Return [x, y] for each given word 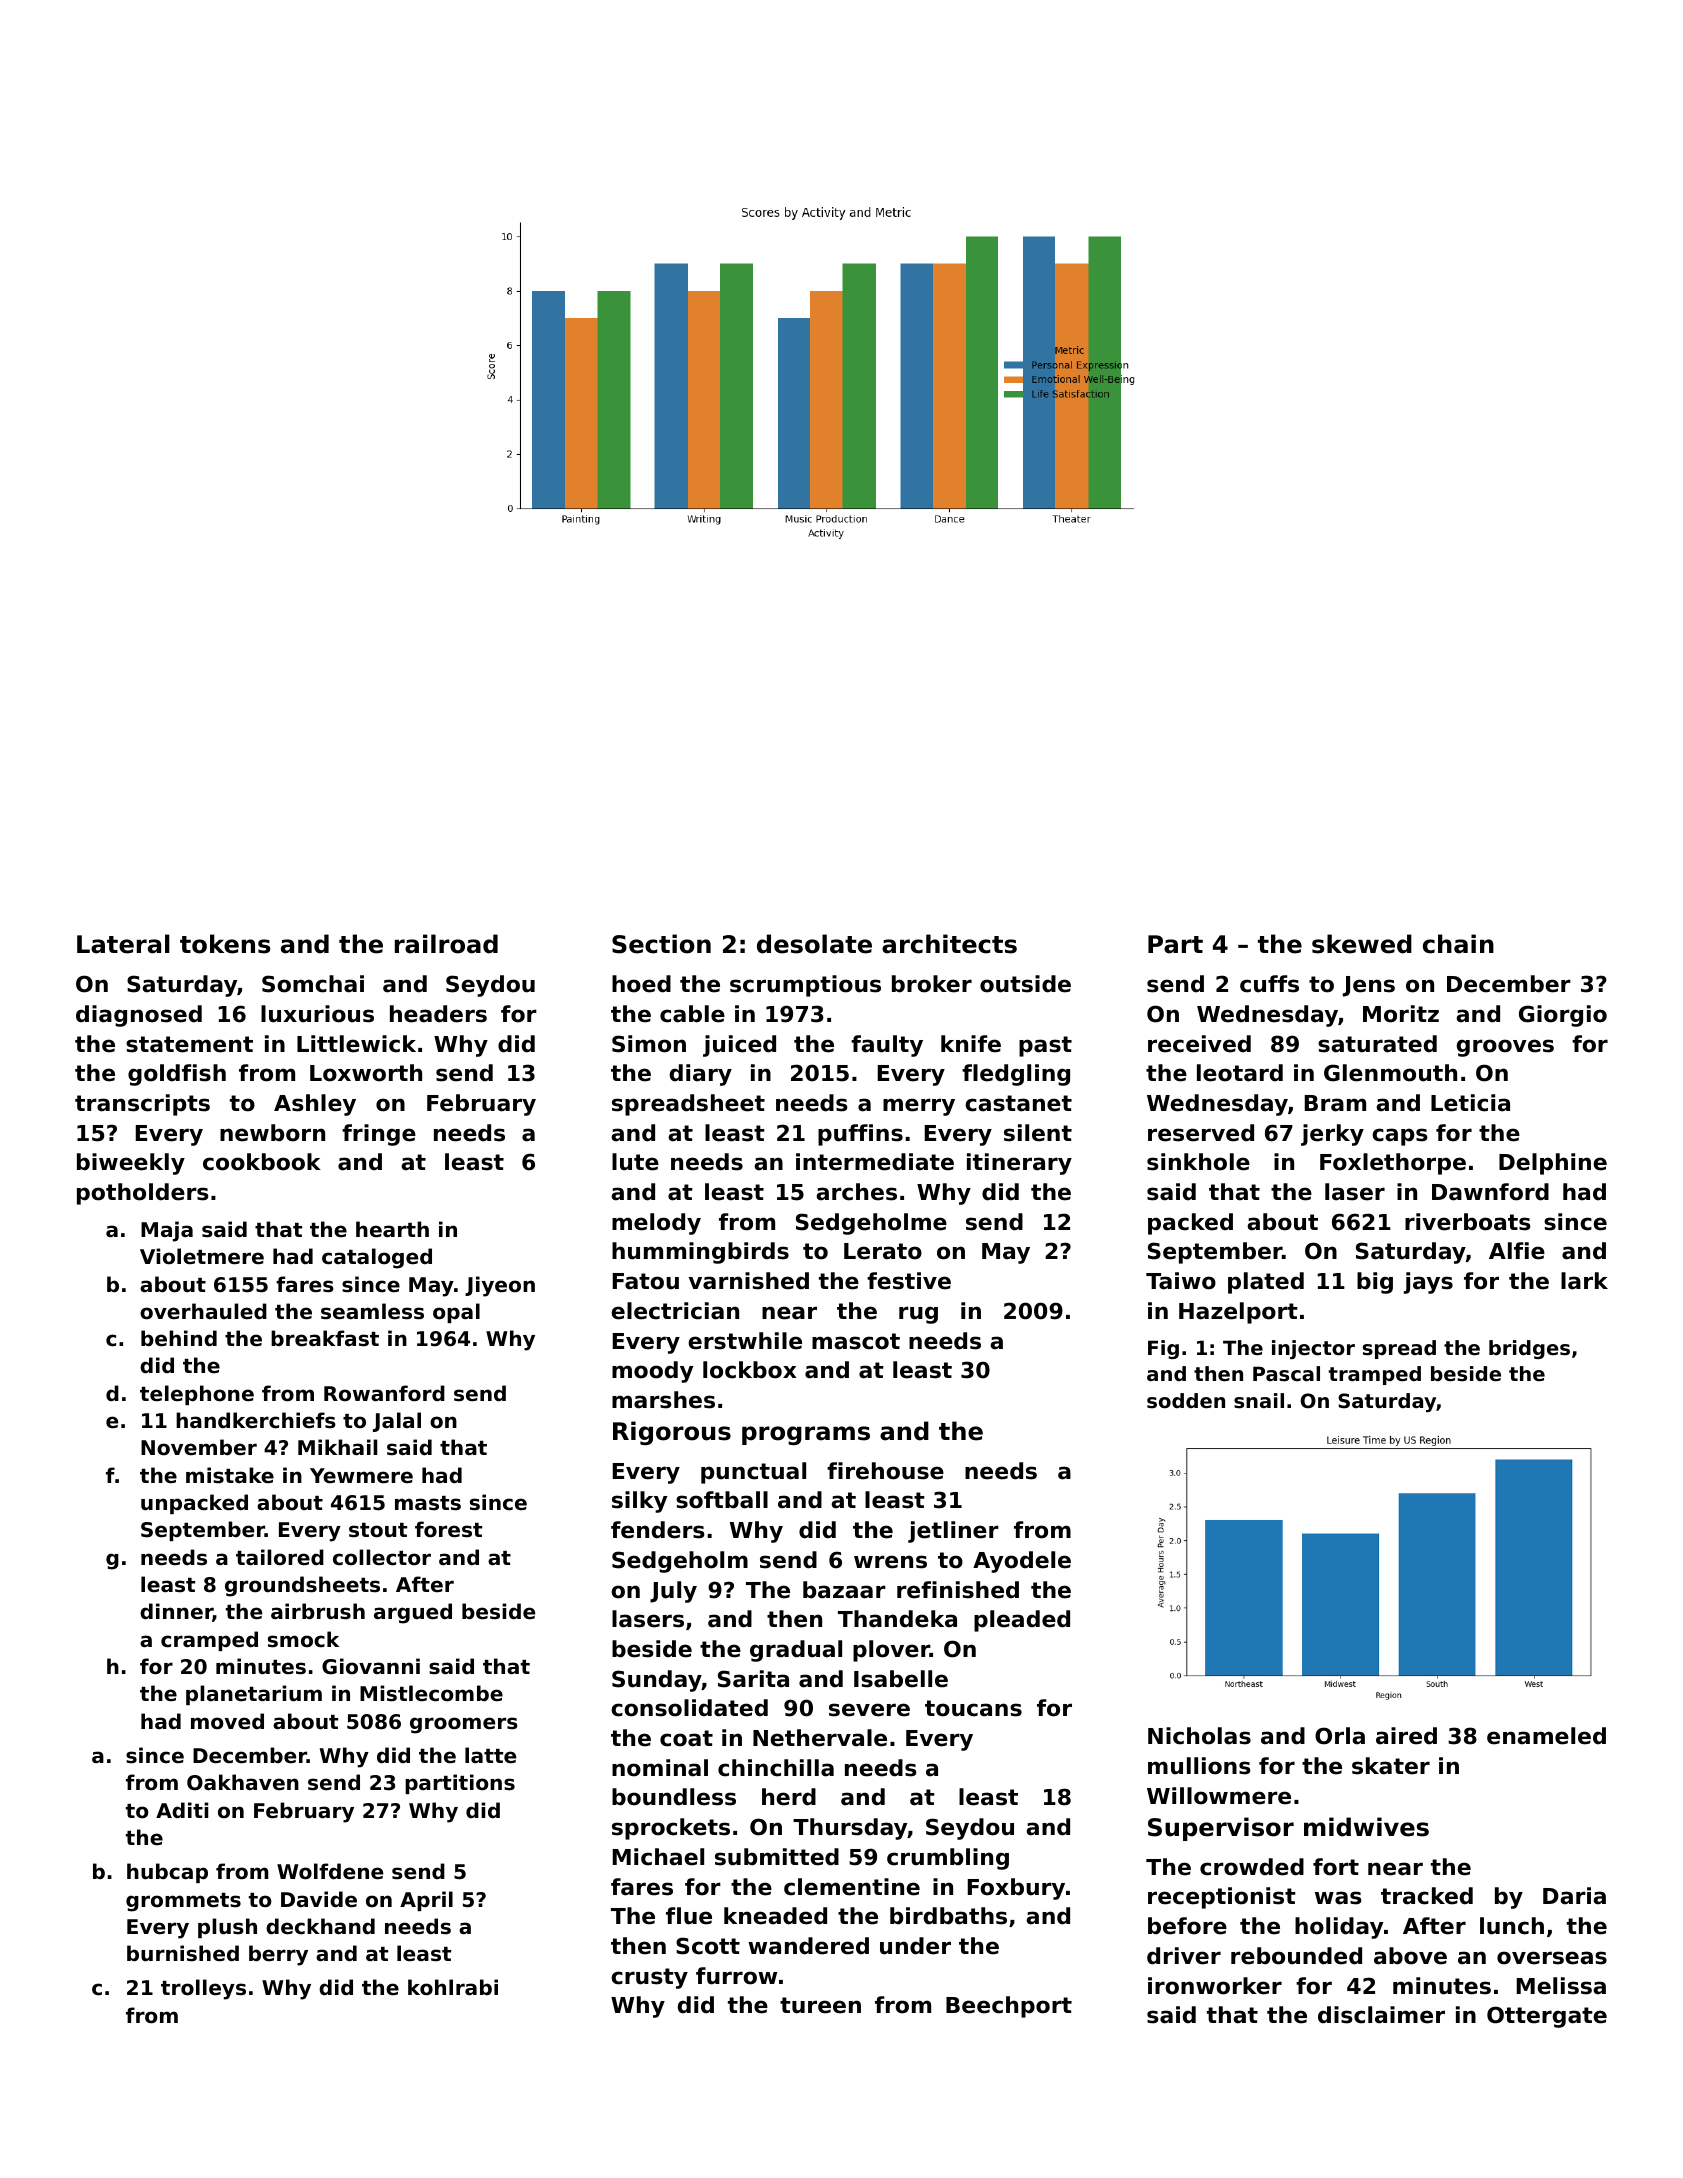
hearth [392, 1229]
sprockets [671, 1829]
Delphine [1553, 1164]
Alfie [1517, 1251]
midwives [1366, 1827]
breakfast [325, 1338]
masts [428, 1503]
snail [1259, 1401]
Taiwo [1181, 1281]
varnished [749, 1281]
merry [919, 1107]
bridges [1529, 1349]
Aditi [182, 1810]
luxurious [317, 1014]
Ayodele [1022, 1562]
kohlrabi [453, 1987]
